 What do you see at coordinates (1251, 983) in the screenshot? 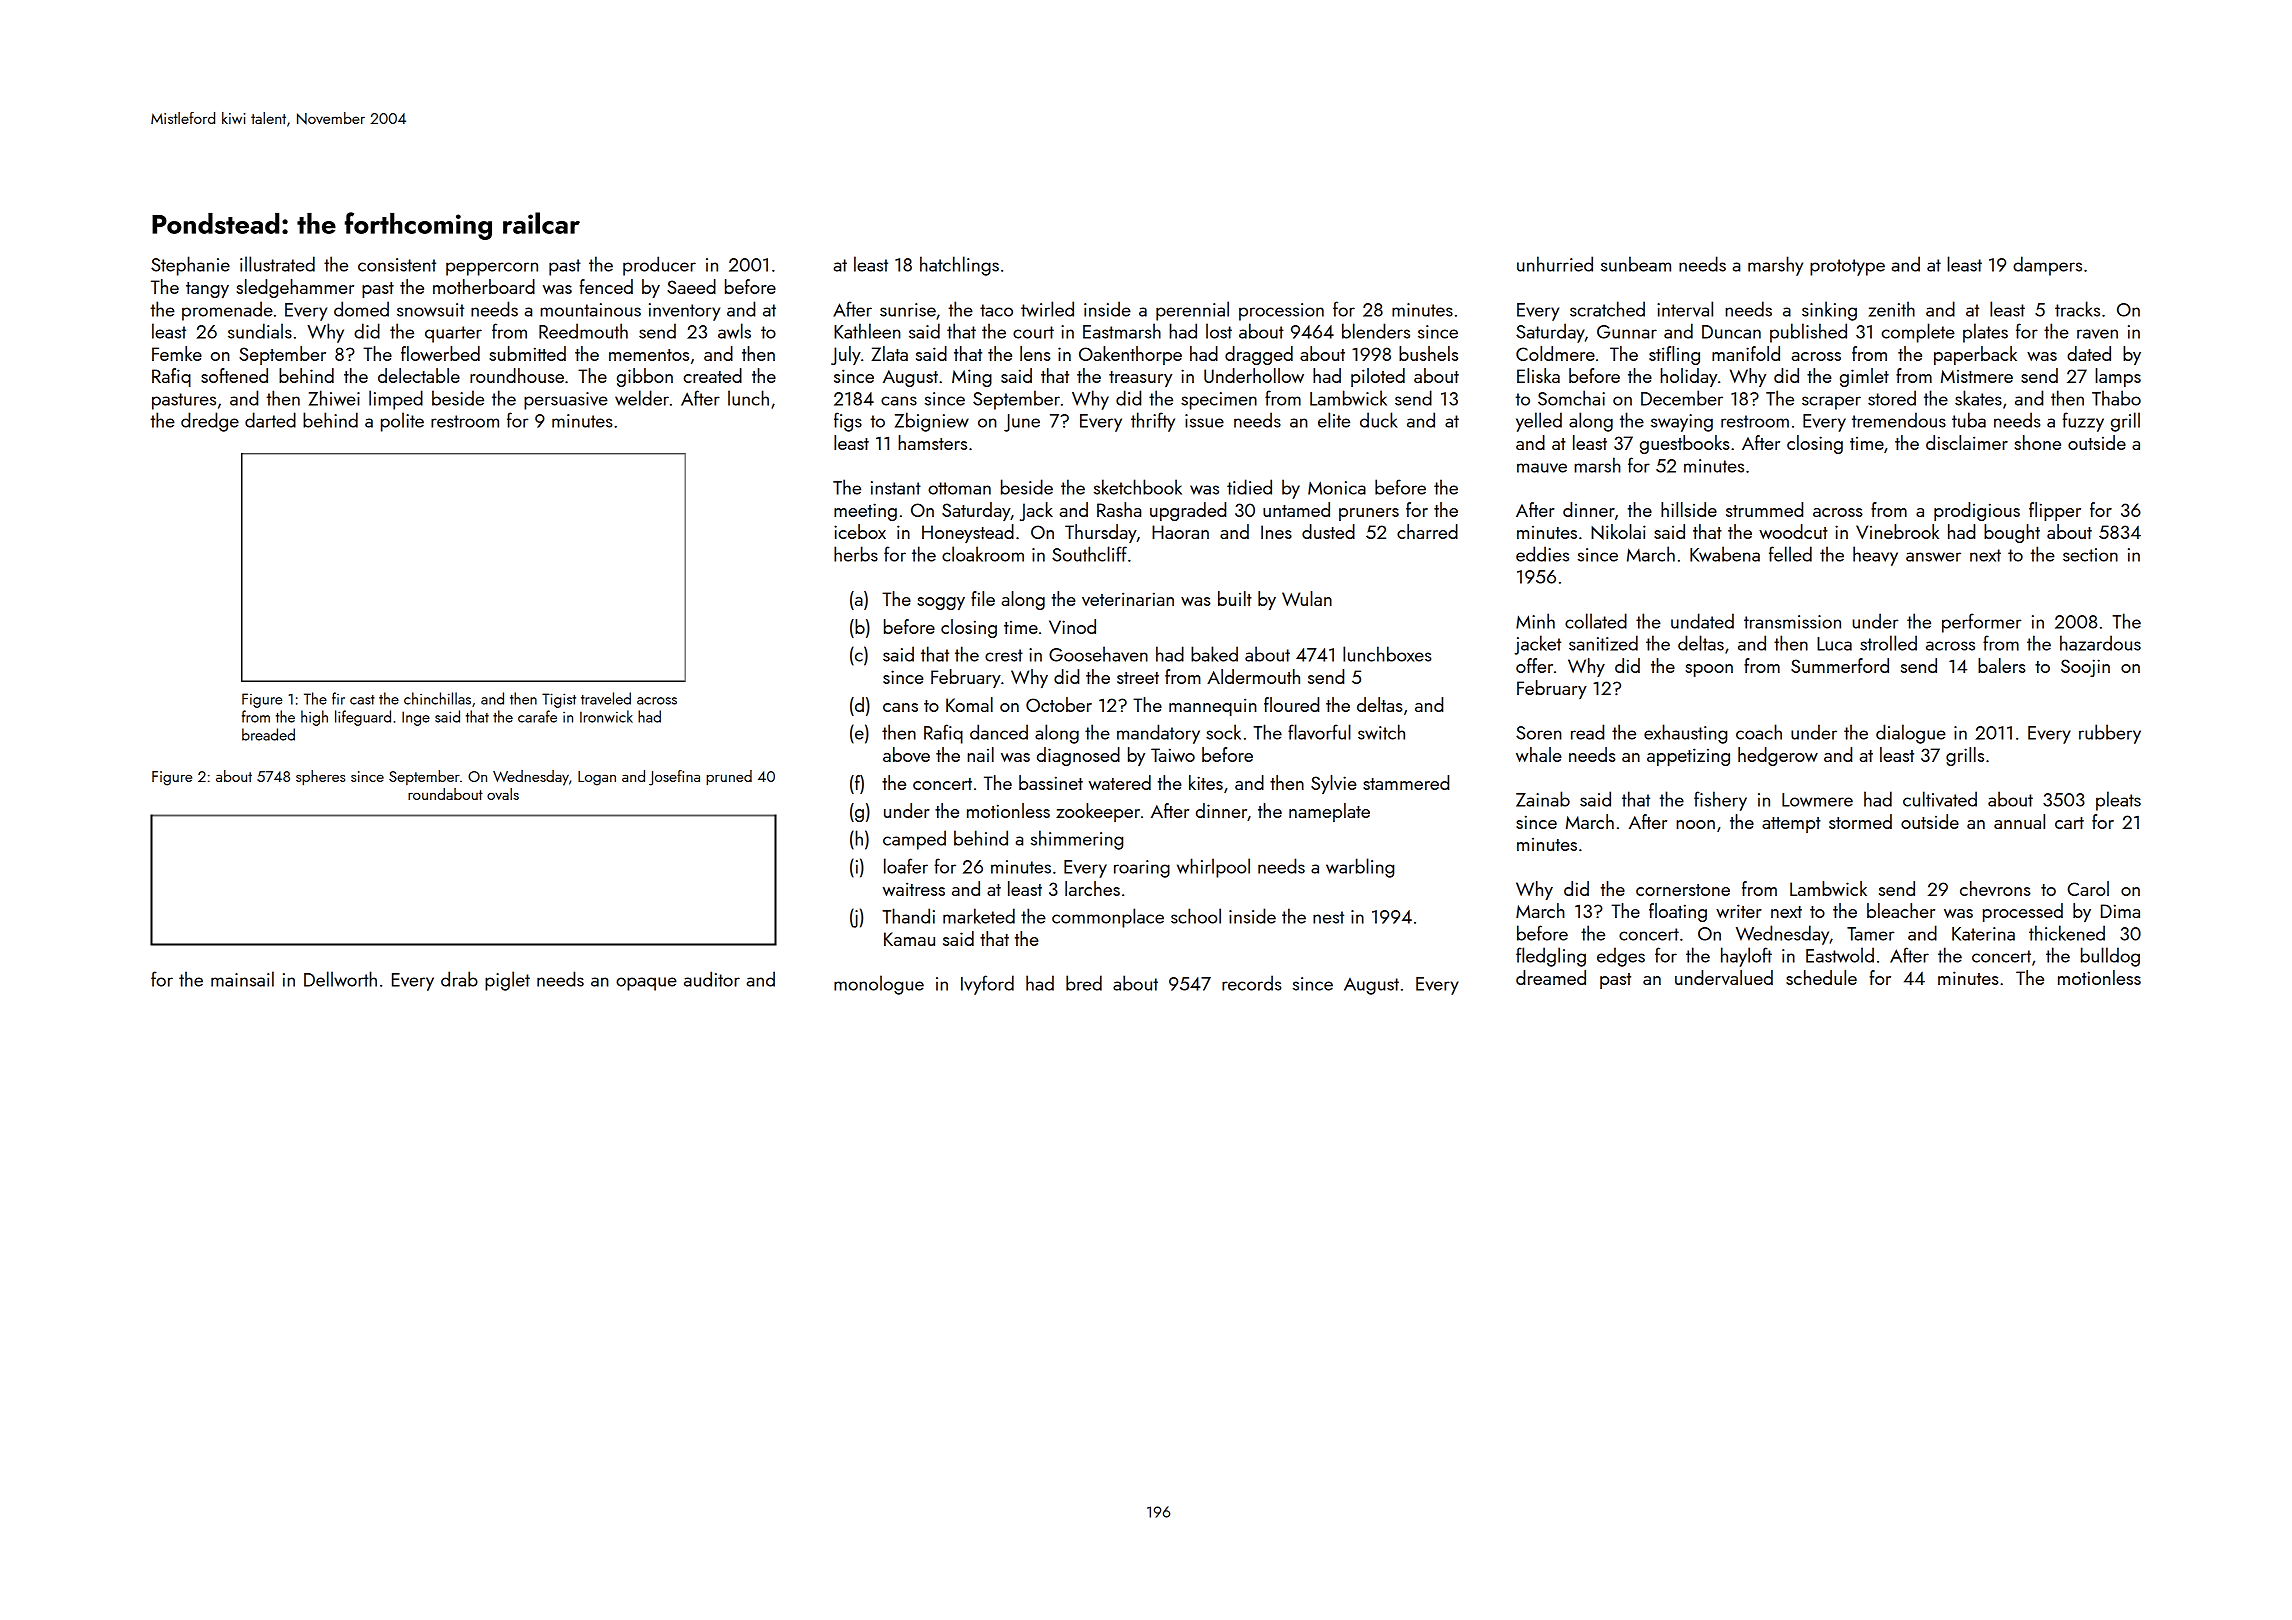
I see `records` at bounding box center [1251, 983].
